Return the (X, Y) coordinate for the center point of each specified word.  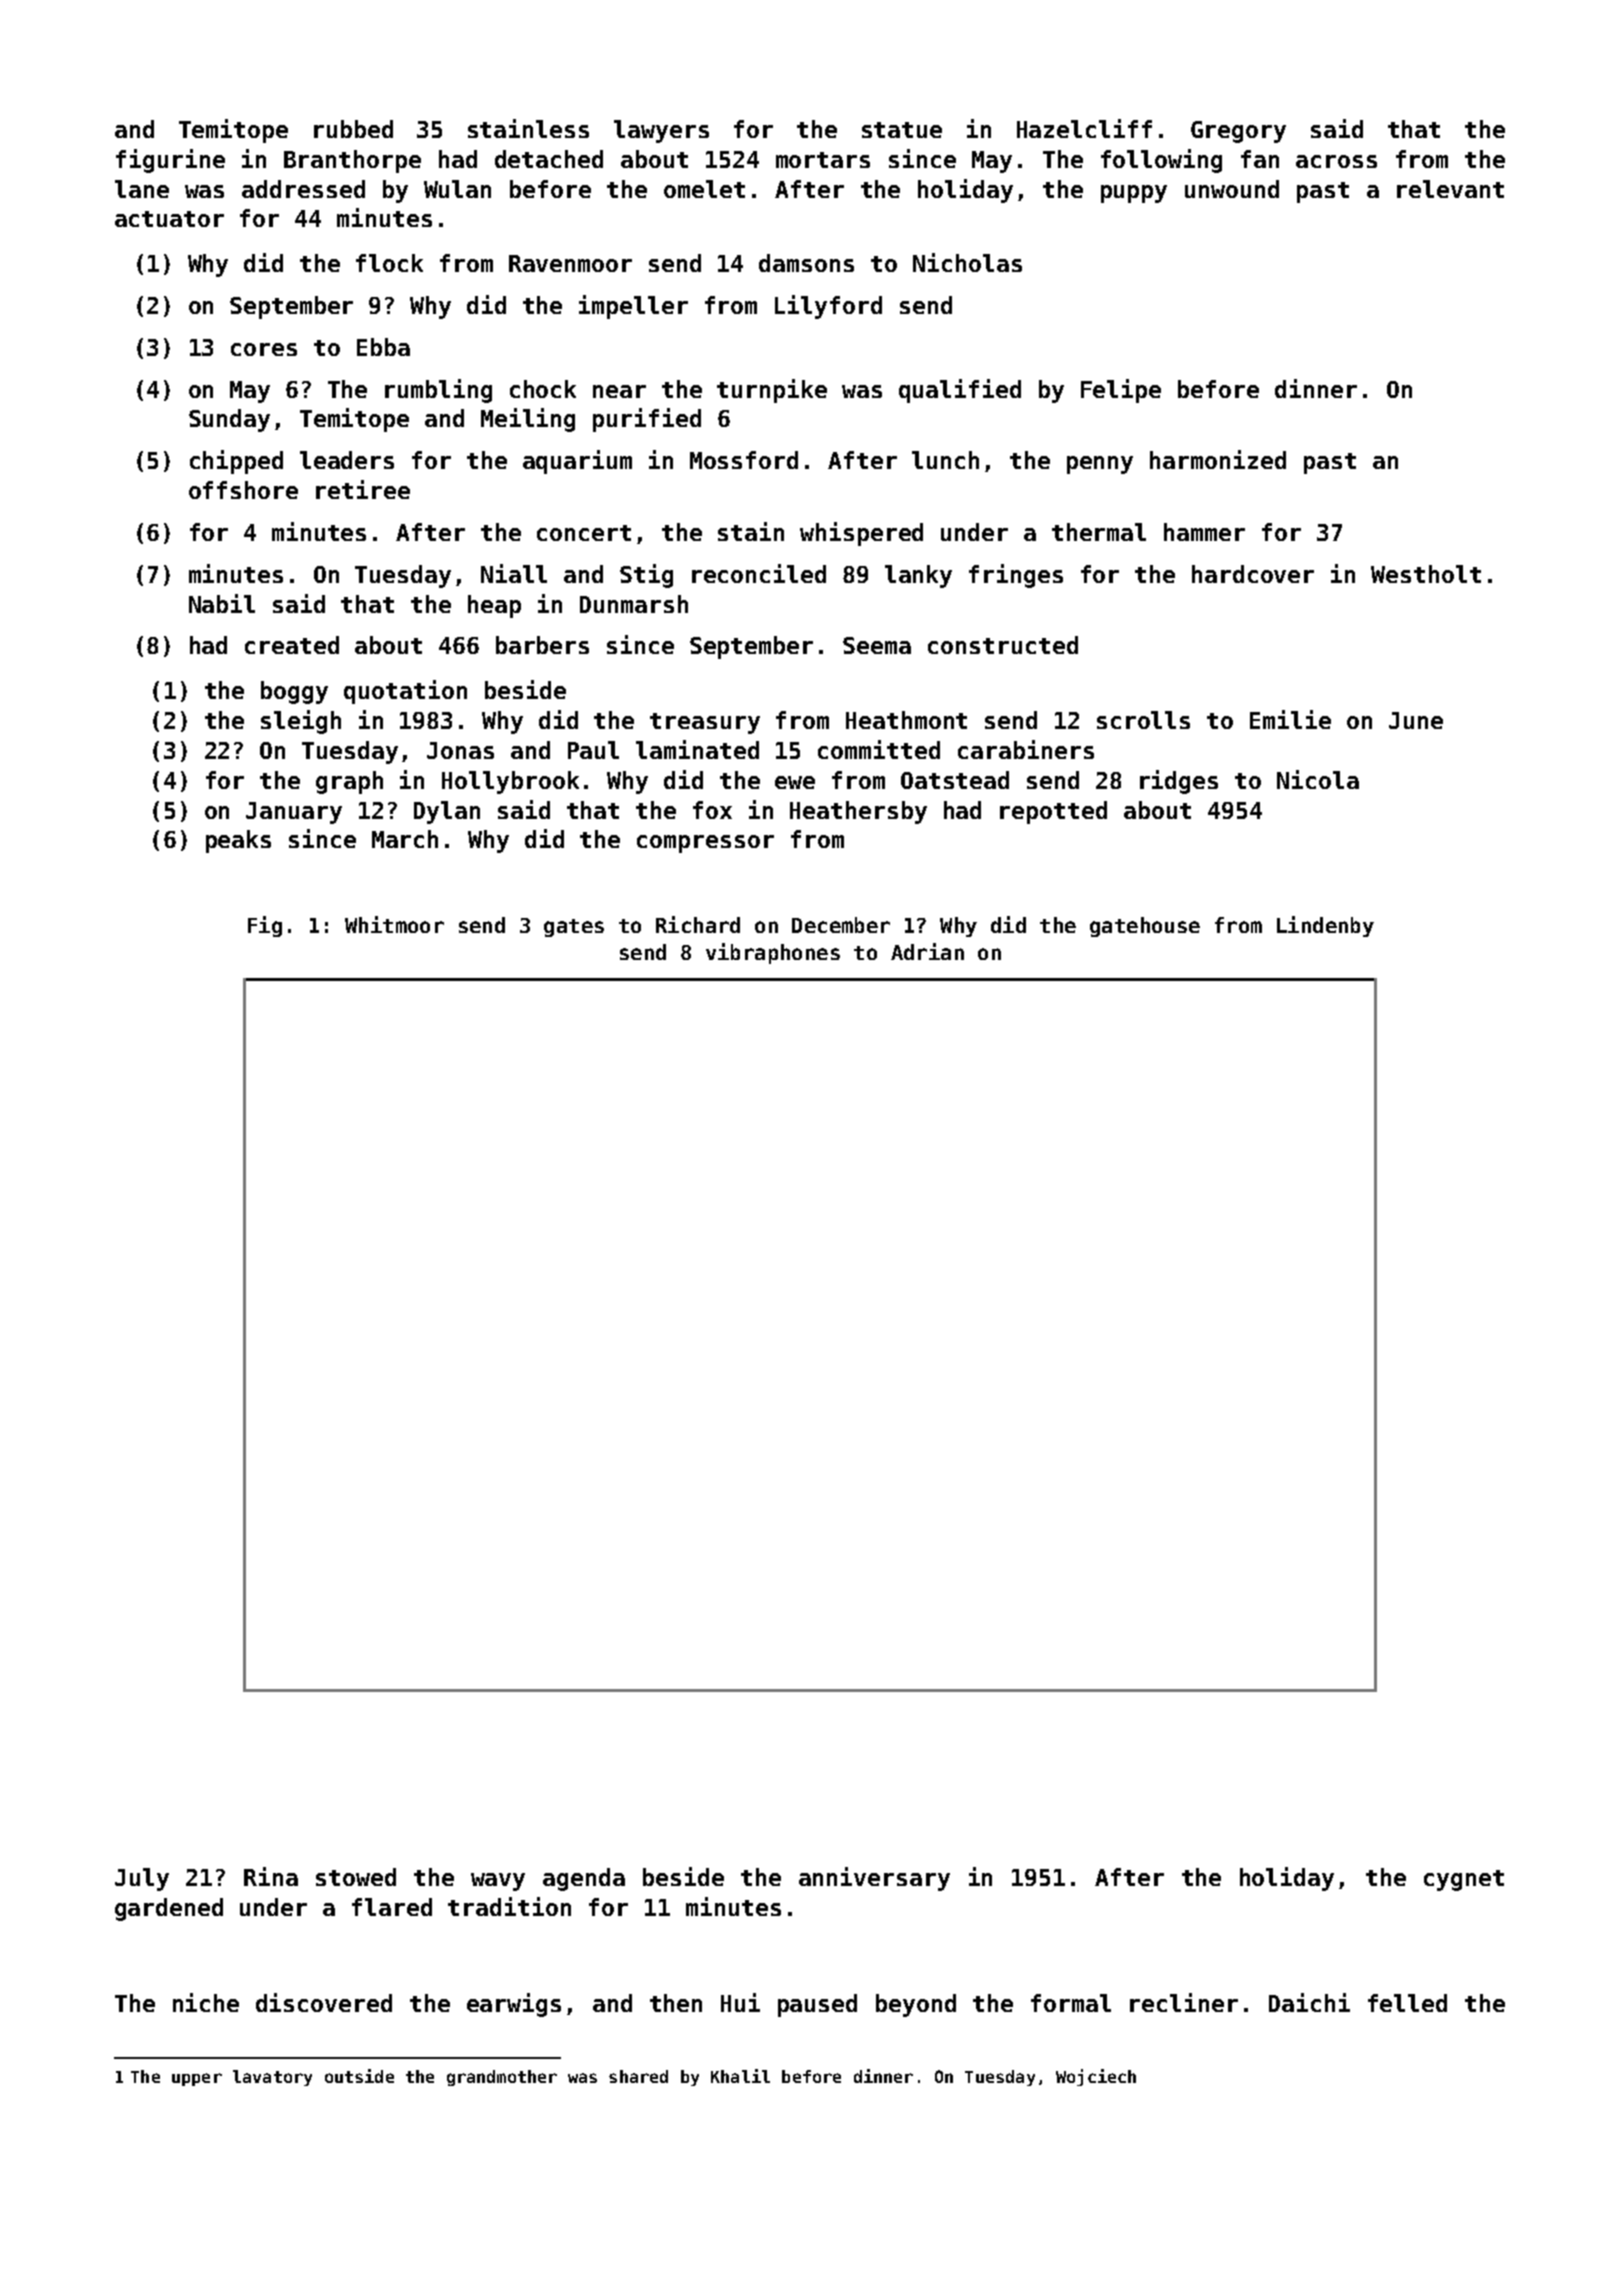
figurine (170, 161)
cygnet (1464, 1880)
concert (584, 533)
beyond (916, 2005)
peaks (238, 841)
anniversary (874, 1879)
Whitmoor (394, 924)
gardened (169, 1909)
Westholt (1426, 574)
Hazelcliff (1084, 128)
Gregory (1238, 132)
